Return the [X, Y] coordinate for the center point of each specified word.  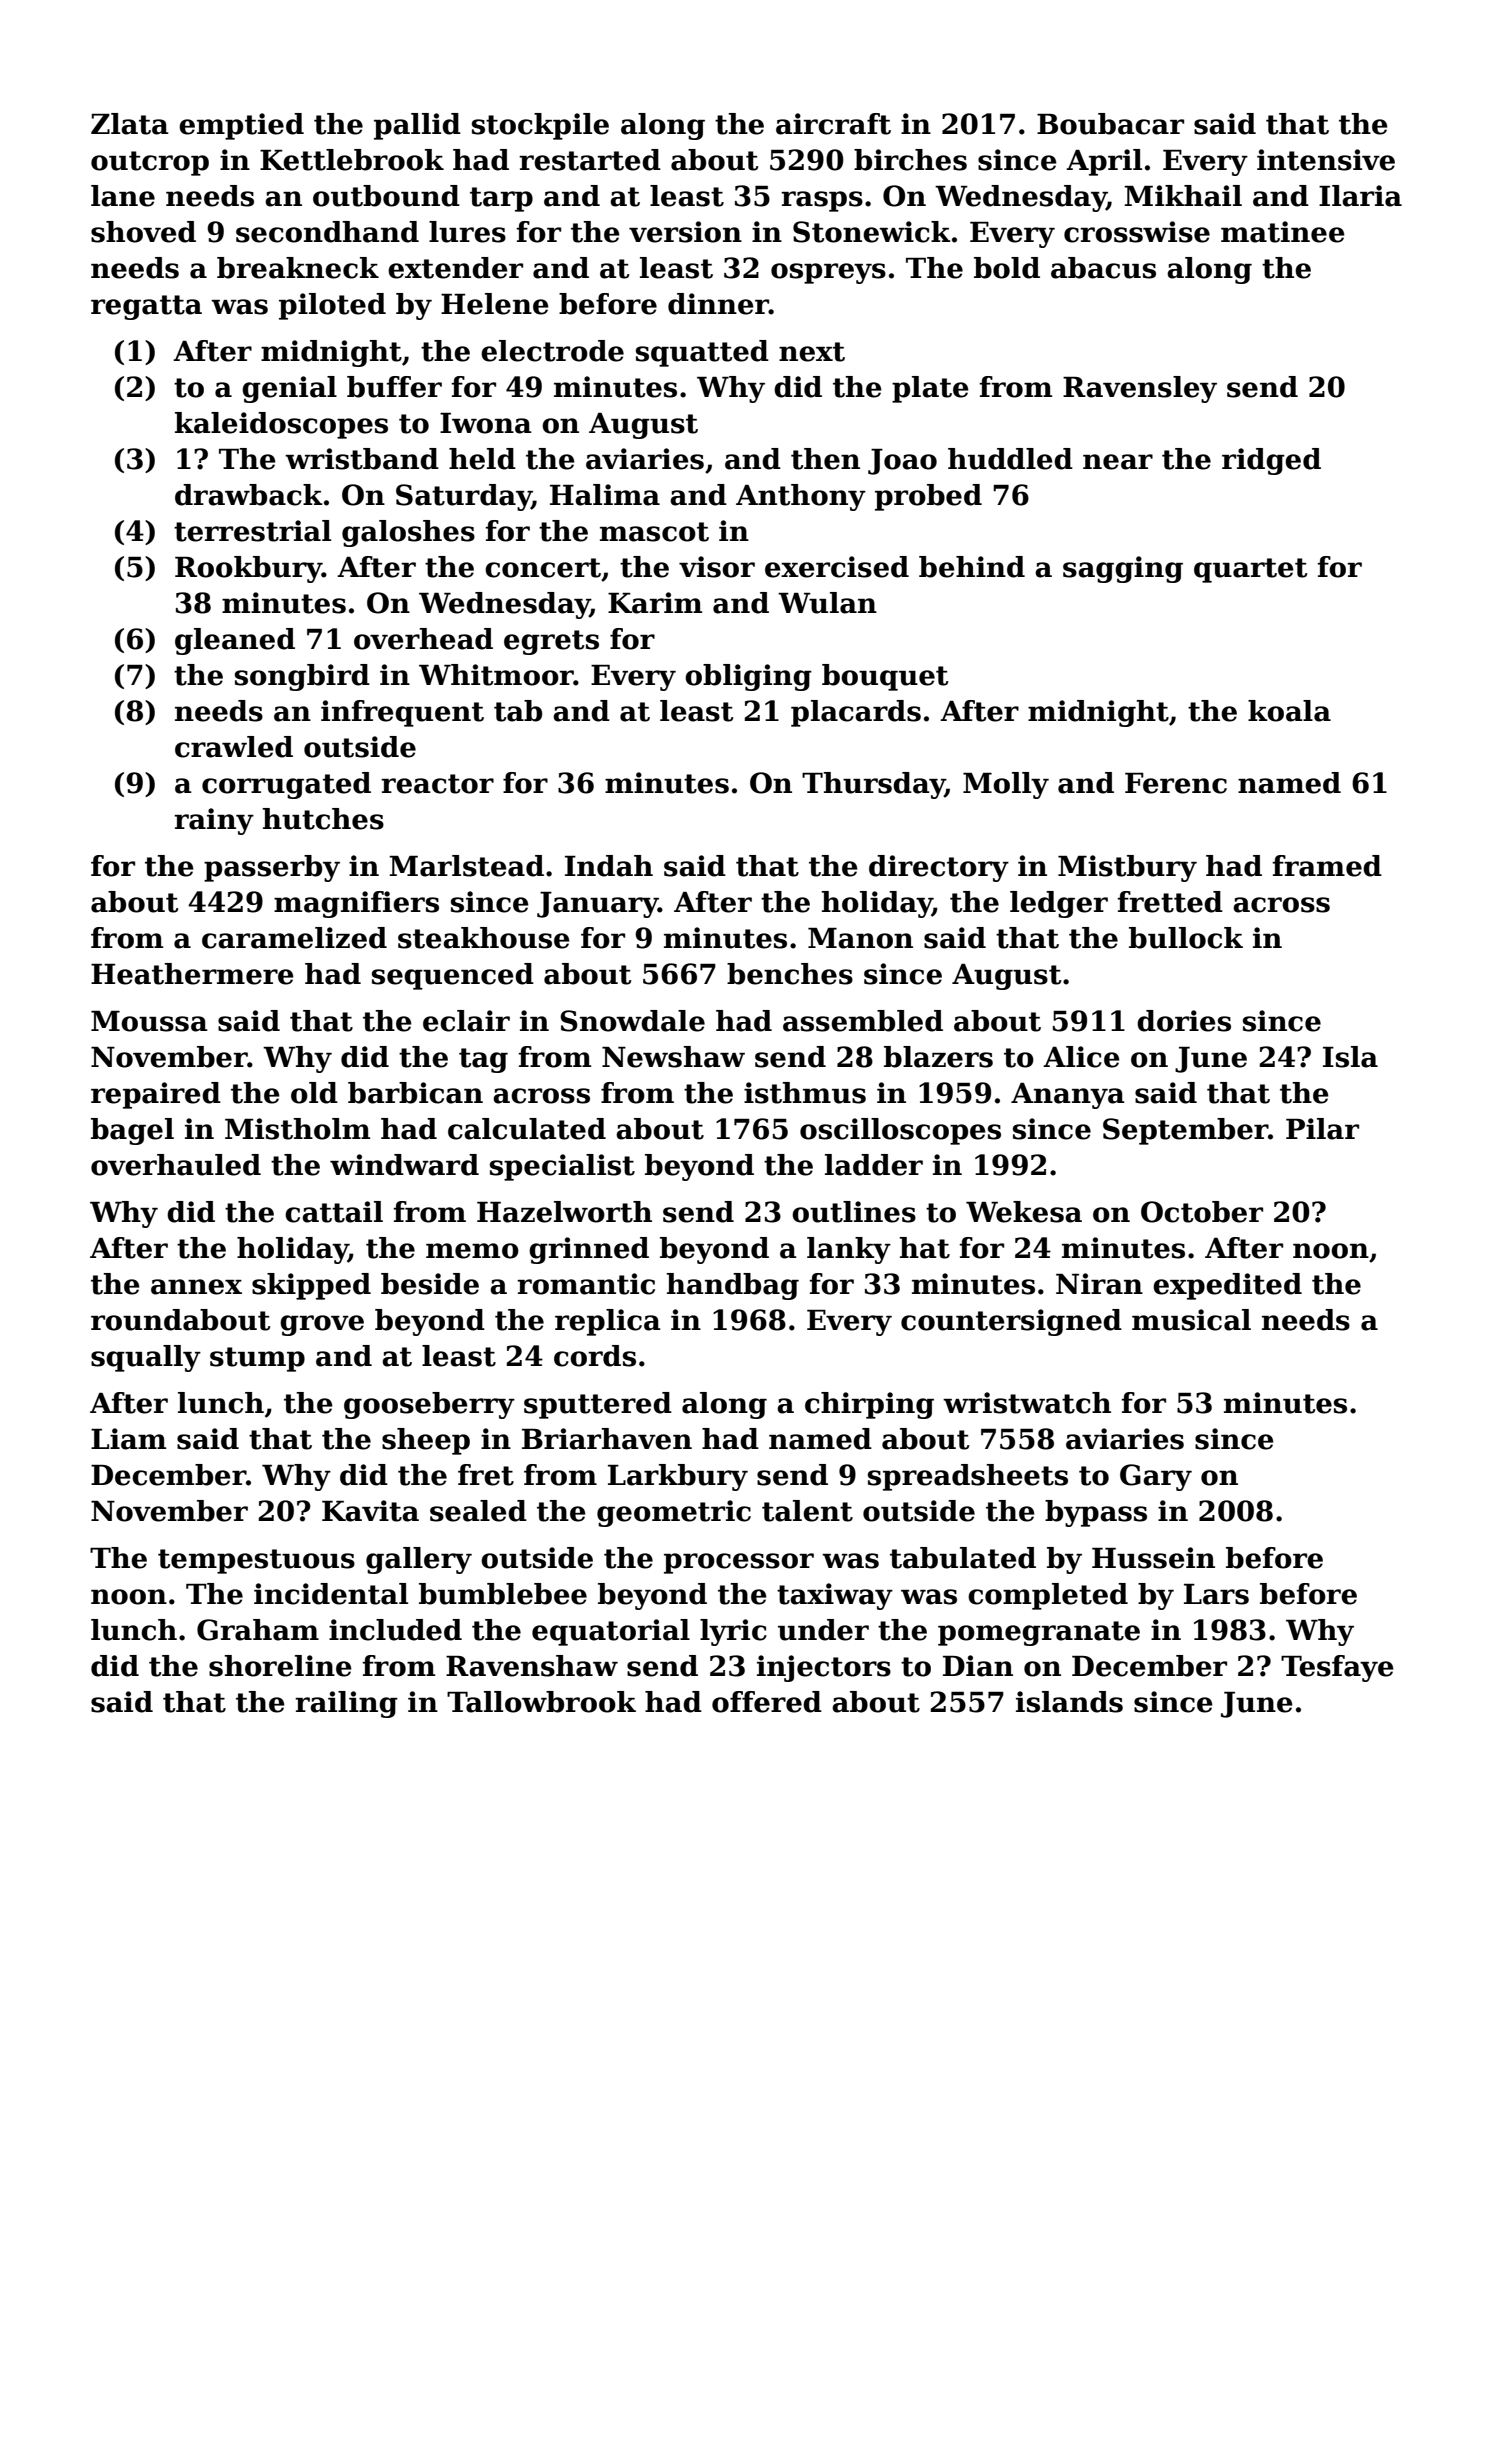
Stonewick [872, 232]
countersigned [1011, 1322]
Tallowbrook [541, 1702]
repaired [156, 1095]
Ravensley [1140, 389]
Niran [1099, 1284]
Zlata [130, 124]
